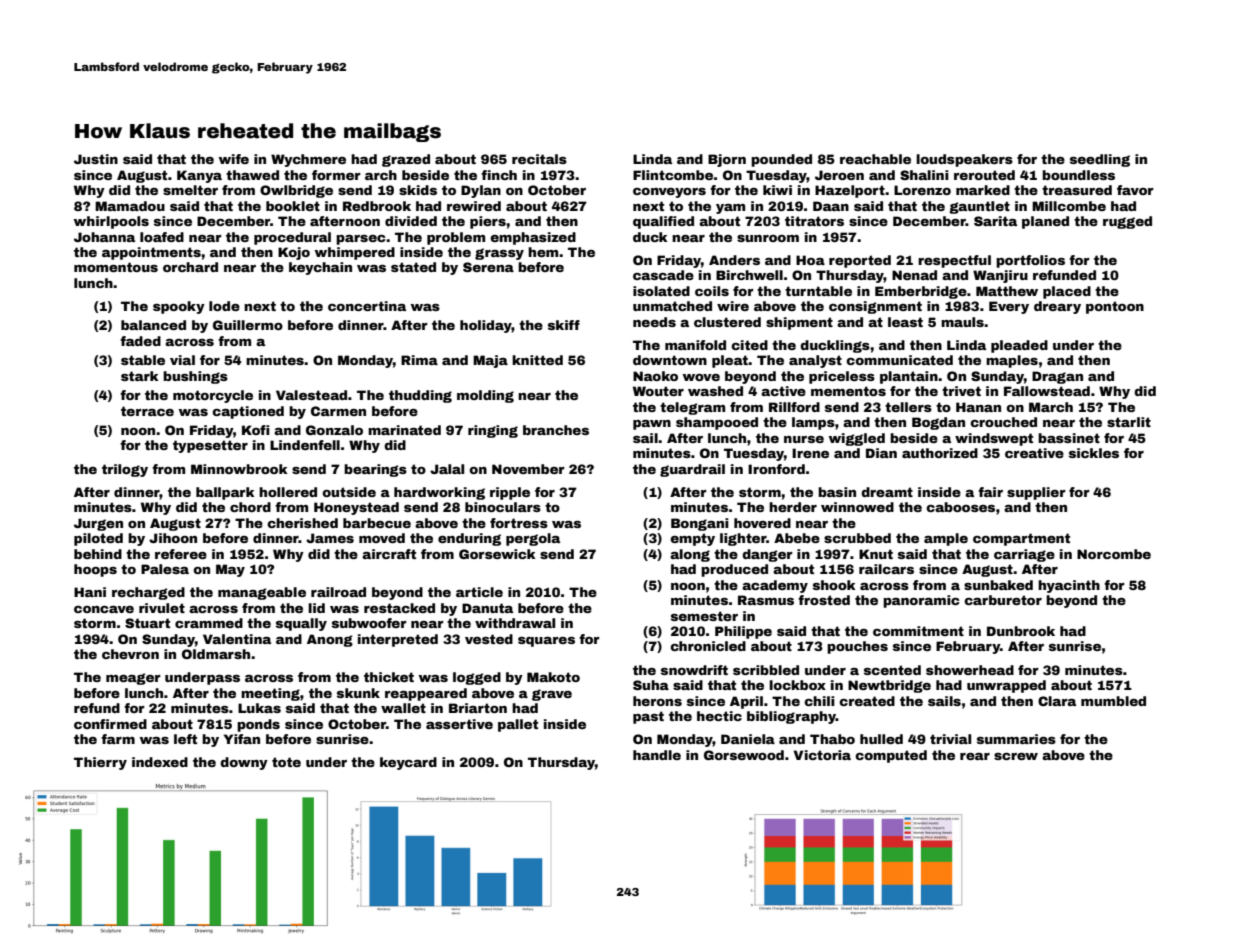 The image size is (1233, 952). Describe the element at coordinates (727, 160) in the page. I see `Bjorn` at that location.
